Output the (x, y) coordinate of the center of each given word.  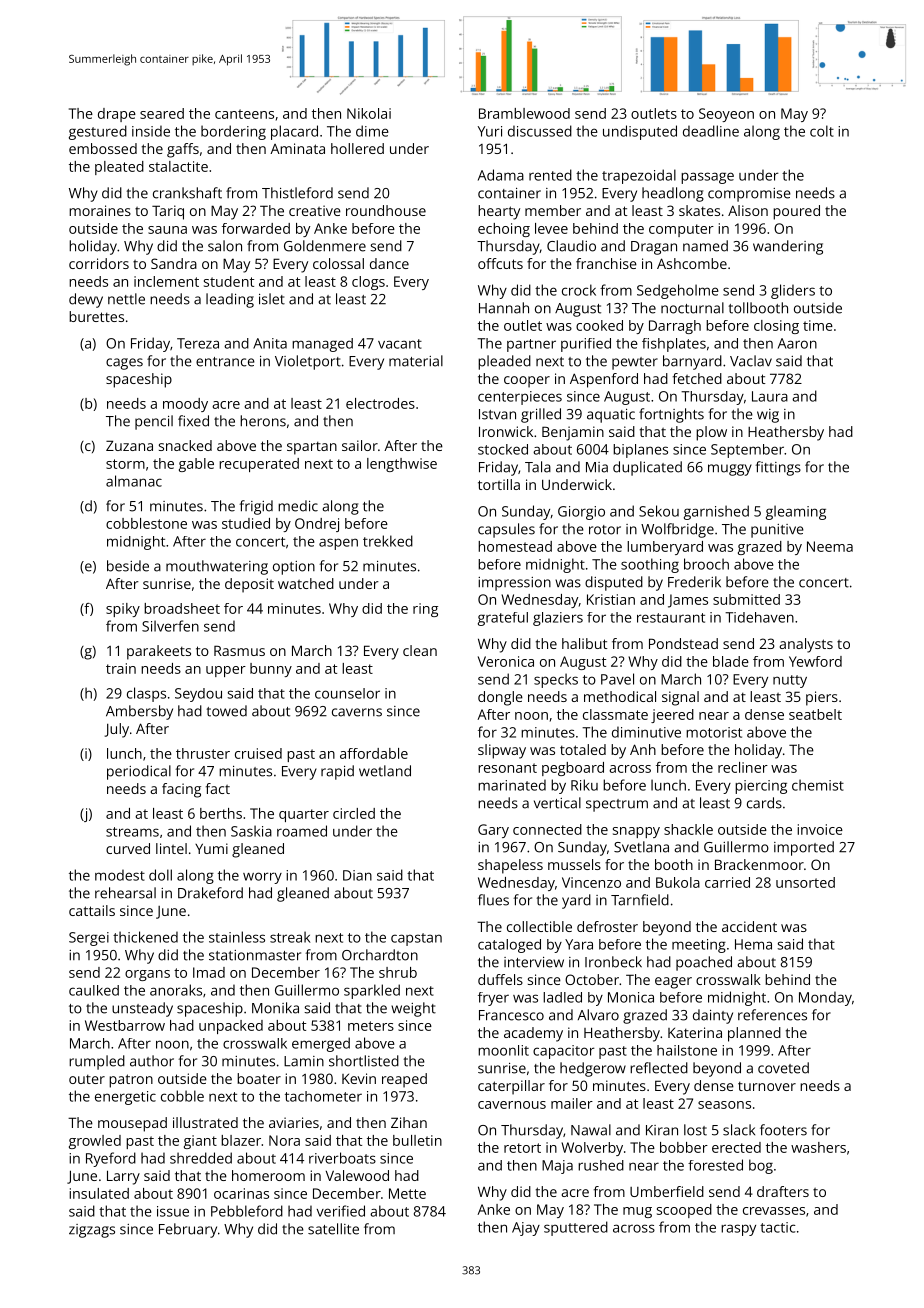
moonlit (503, 1050)
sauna (167, 230)
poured (796, 212)
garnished (716, 512)
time (818, 325)
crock (579, 290)
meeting (699, 946)
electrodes (380, 403)
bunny (271, 670)
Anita (270, 343)
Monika (275, 1008)
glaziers (558, 619)
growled (95, 1142)
